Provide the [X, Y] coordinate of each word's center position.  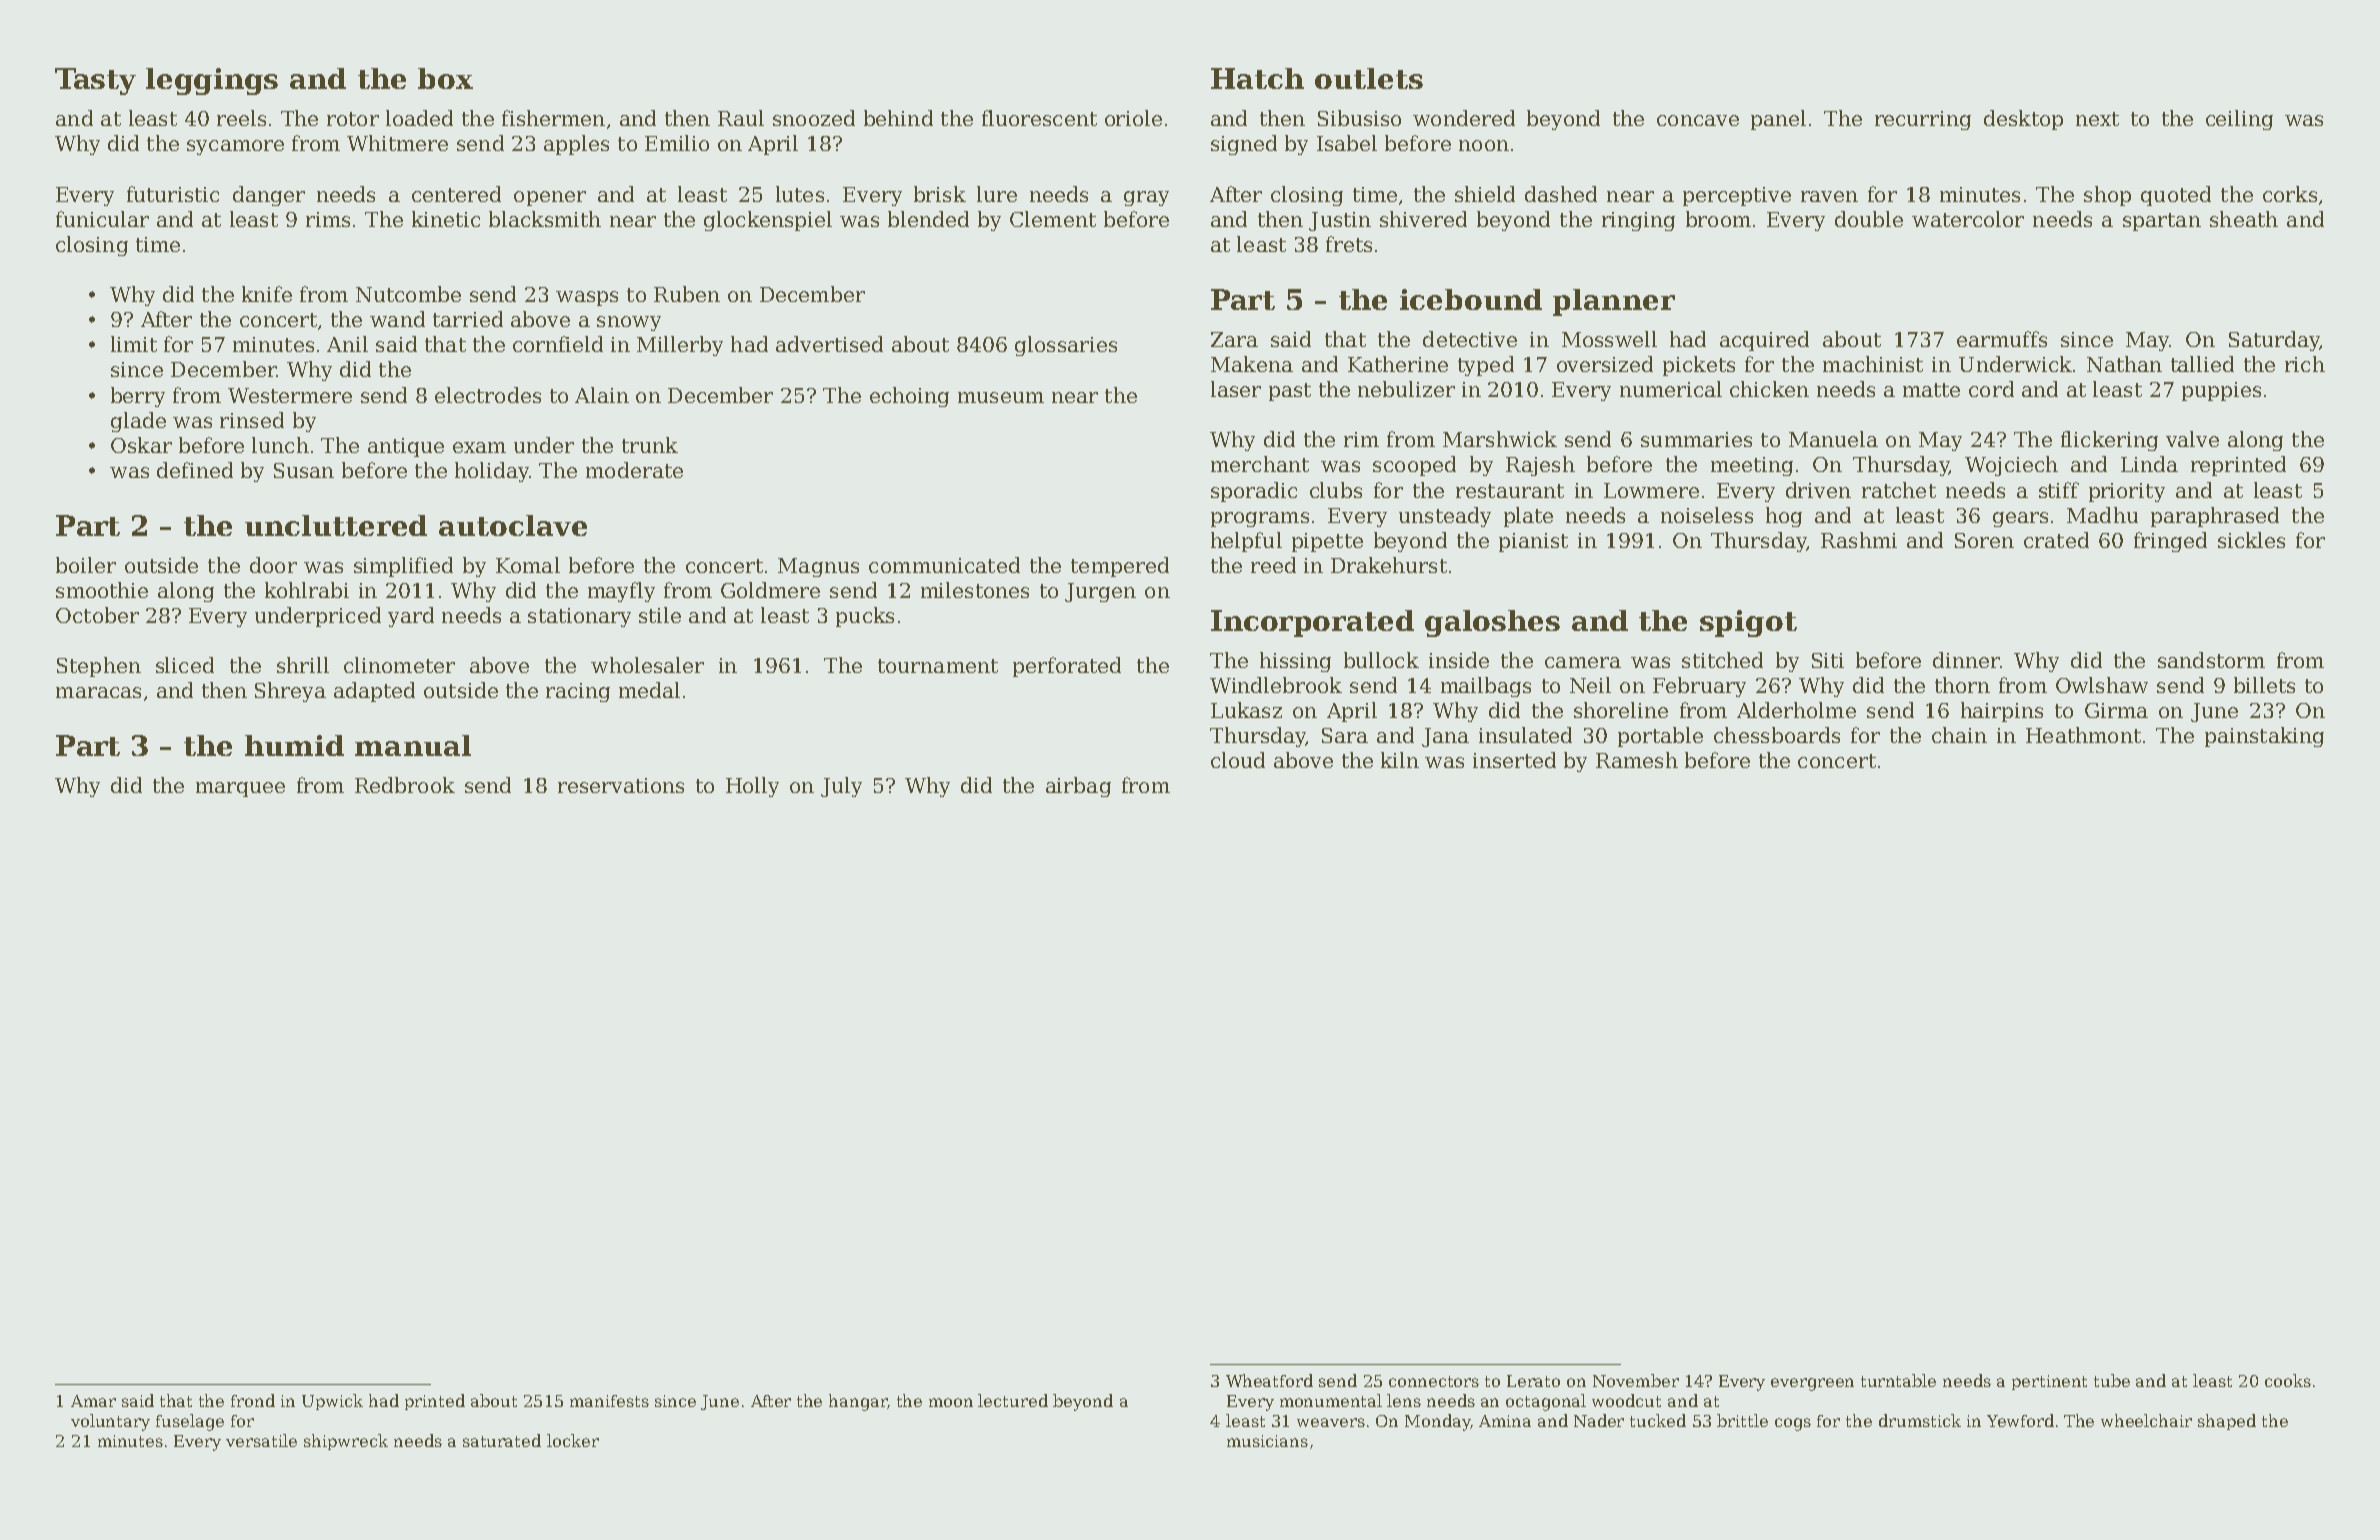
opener [550, 198]
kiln [1400, 760]
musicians [1267, 1441]
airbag [1078, 787]
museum [1001, 397]
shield [1485, 194]
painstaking [2264, 737]
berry [138, 397]
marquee [240, 789]
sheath [2244, 219]
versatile [261, 1440]
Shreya [290, 692]
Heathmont [2083, 735]
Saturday [2274, 341]
